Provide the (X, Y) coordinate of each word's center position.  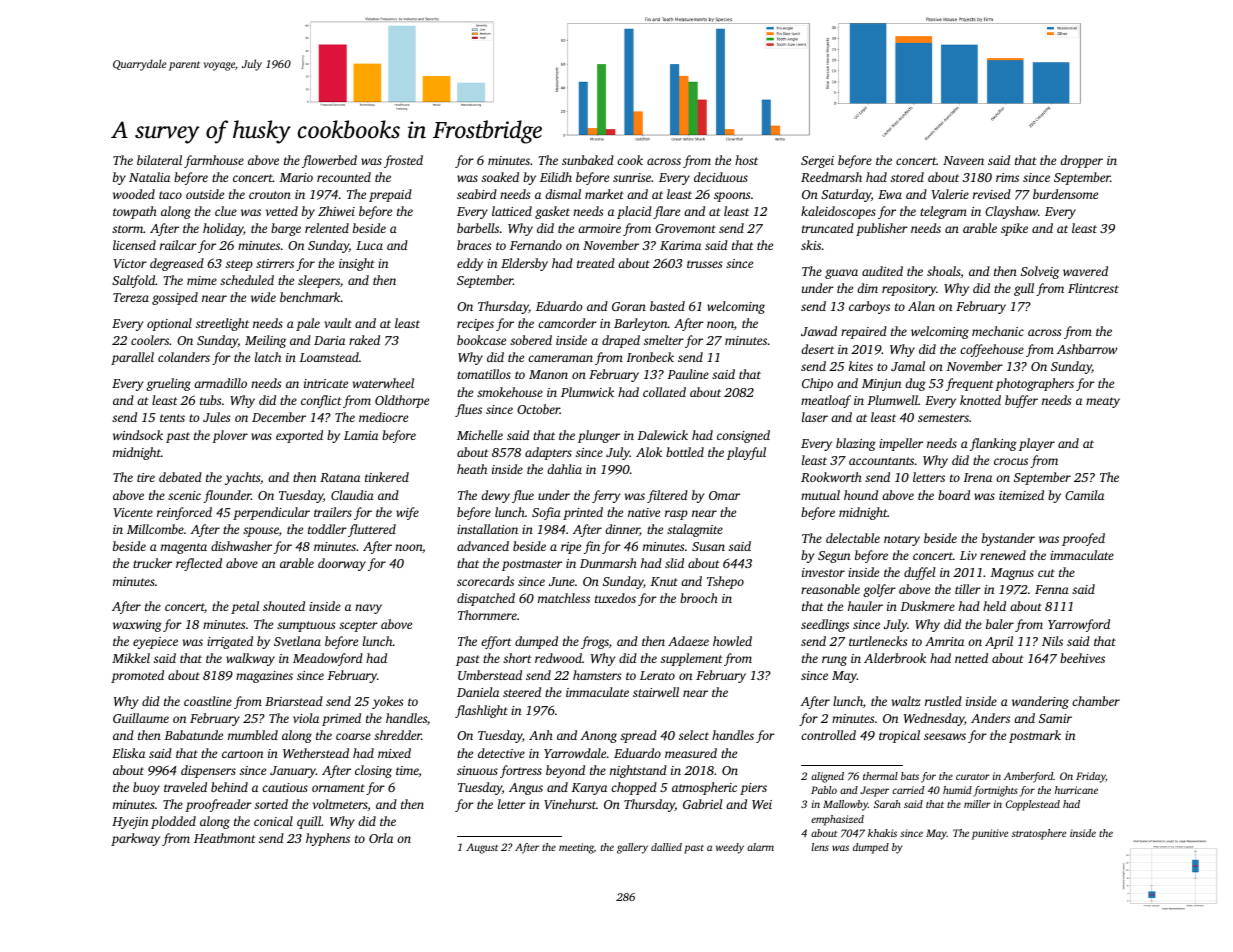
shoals (944, 271)
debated (180, 477)
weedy (730, 848)
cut (1046, 573)
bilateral (159, 160)
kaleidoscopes (838, 212)
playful (746, 453)
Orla (381, 838)
